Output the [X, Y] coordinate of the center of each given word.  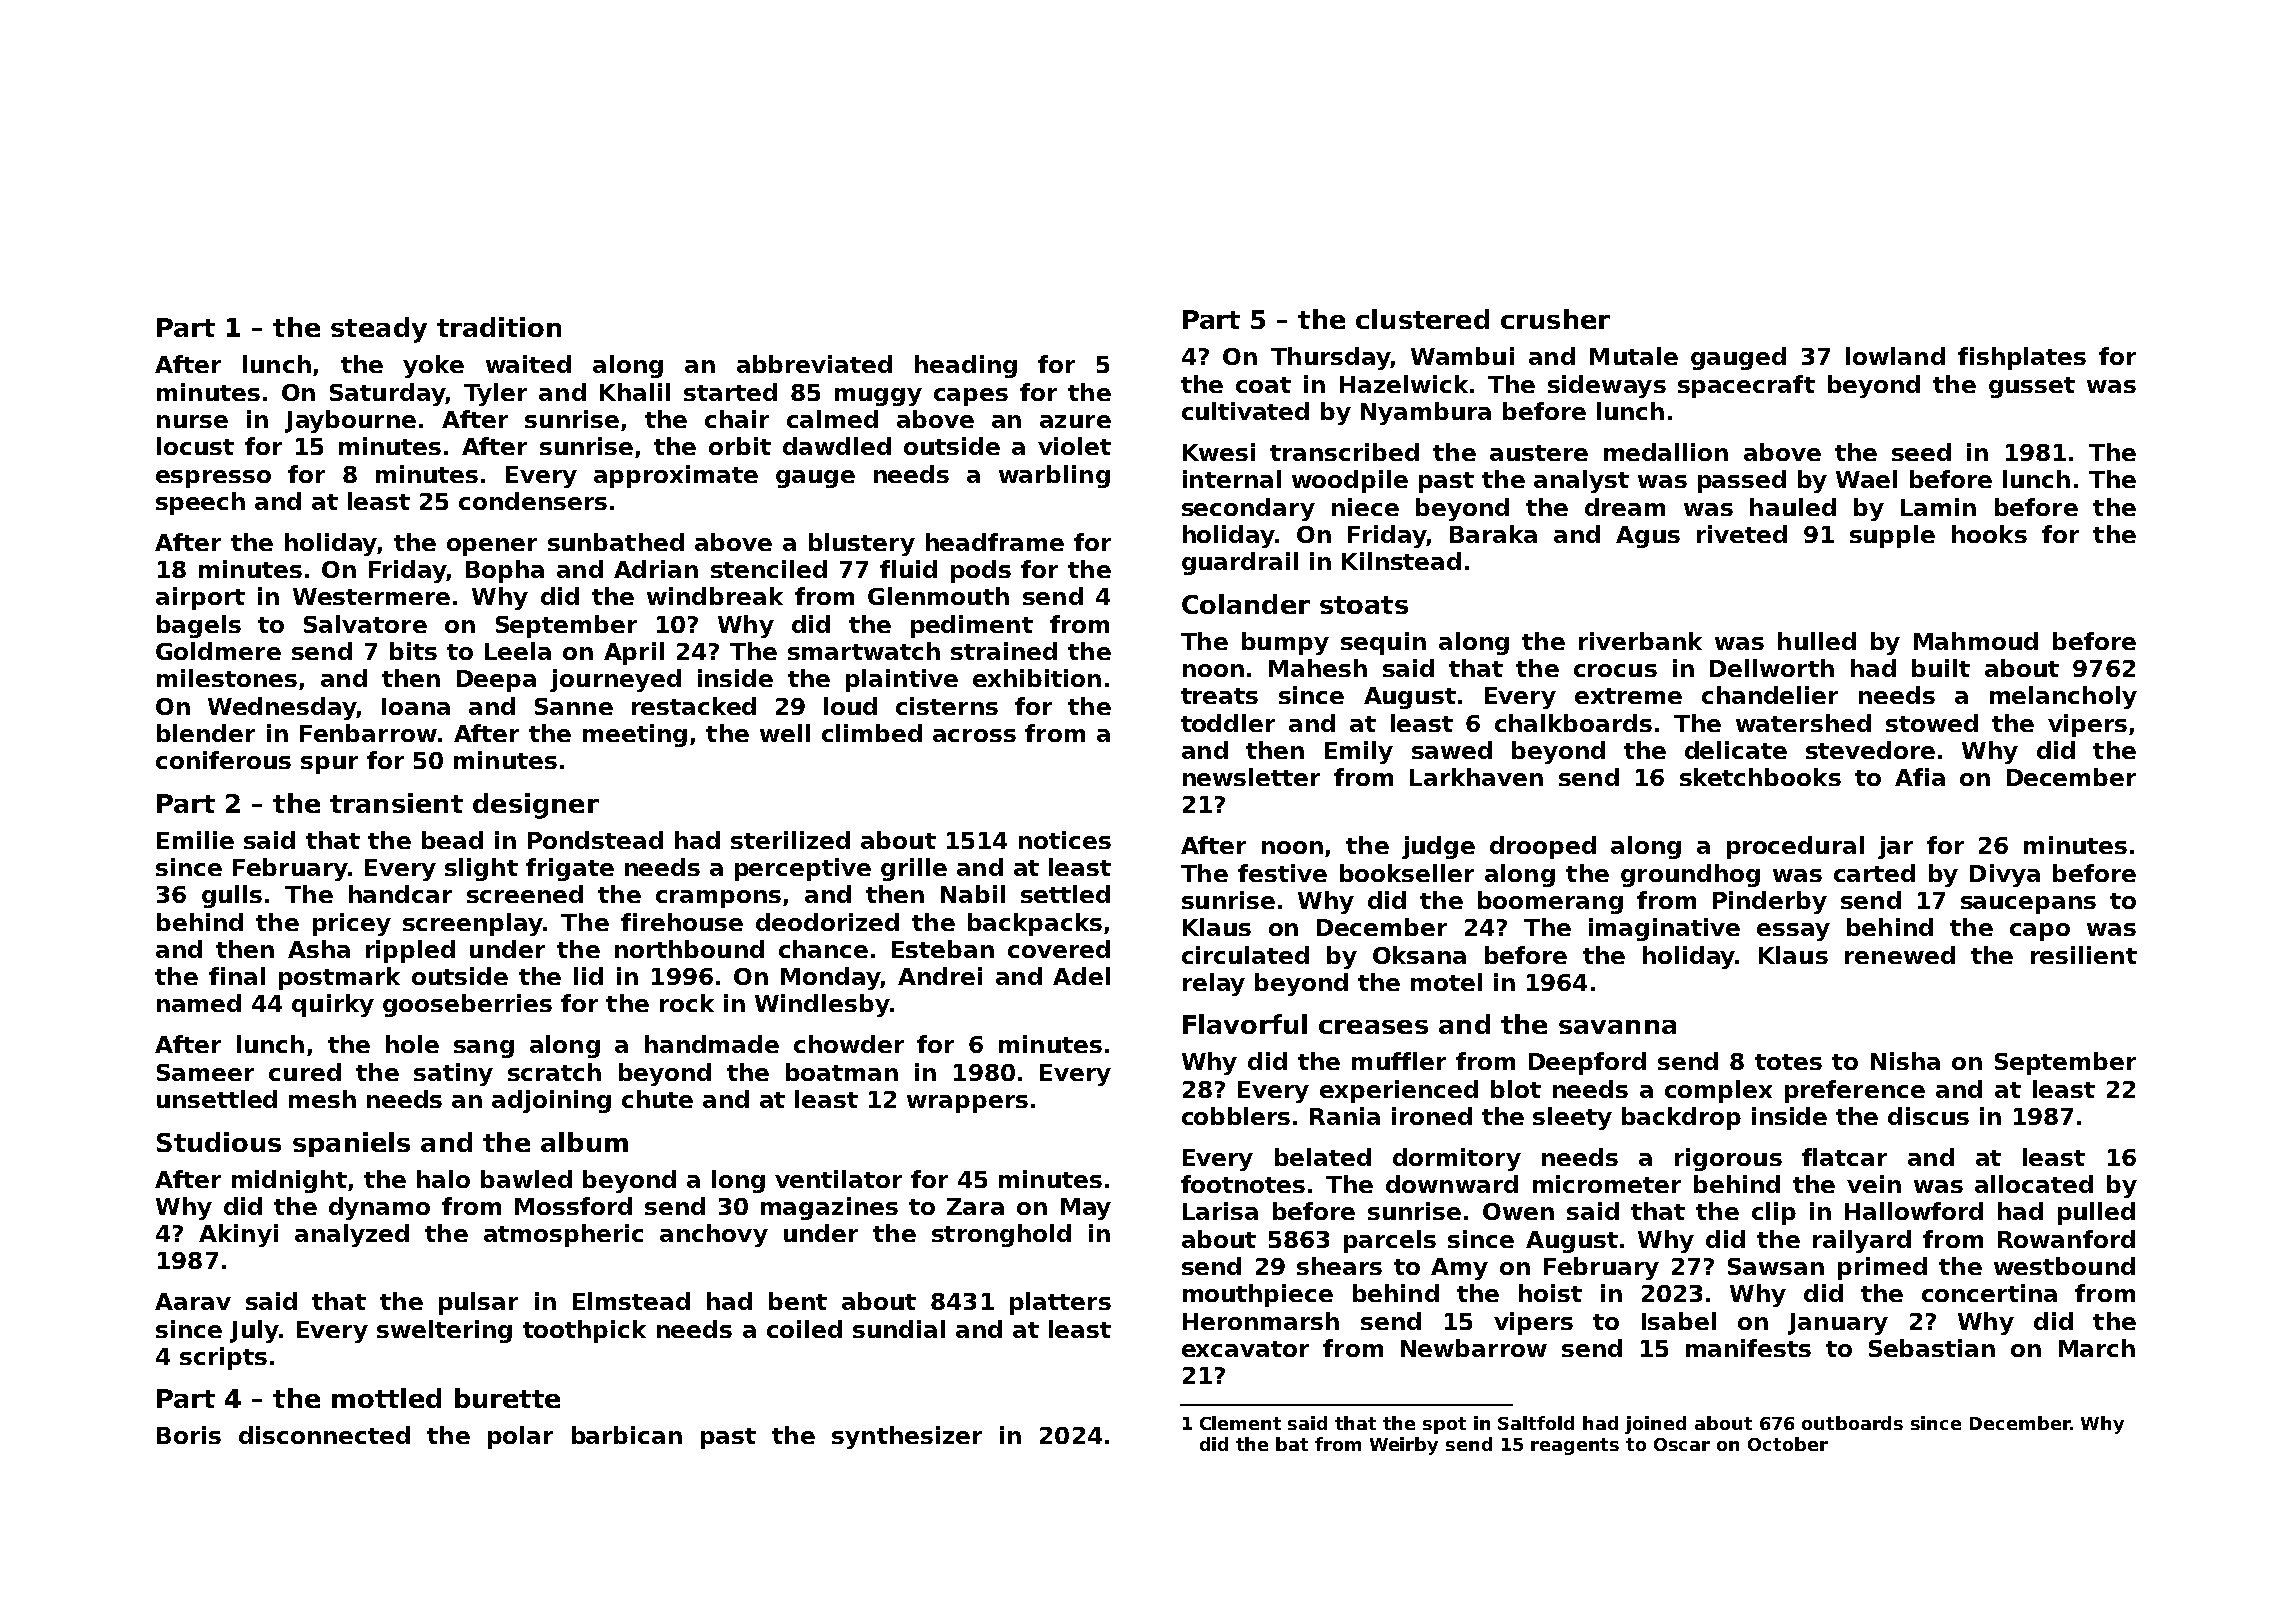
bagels [199, 626]
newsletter [1251, 777]
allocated [2034, 1184]
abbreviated [814, 364]
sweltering [444, 1331]
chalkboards [1573, 723]
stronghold [1001, 1235]
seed [1921, 452]
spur [329, 765]
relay [1214, 984]
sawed [1452, 750]
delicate [1736, 750]
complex [1718, 1091]
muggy [878, 397]
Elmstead [631, 1301]
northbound [689, 949]
